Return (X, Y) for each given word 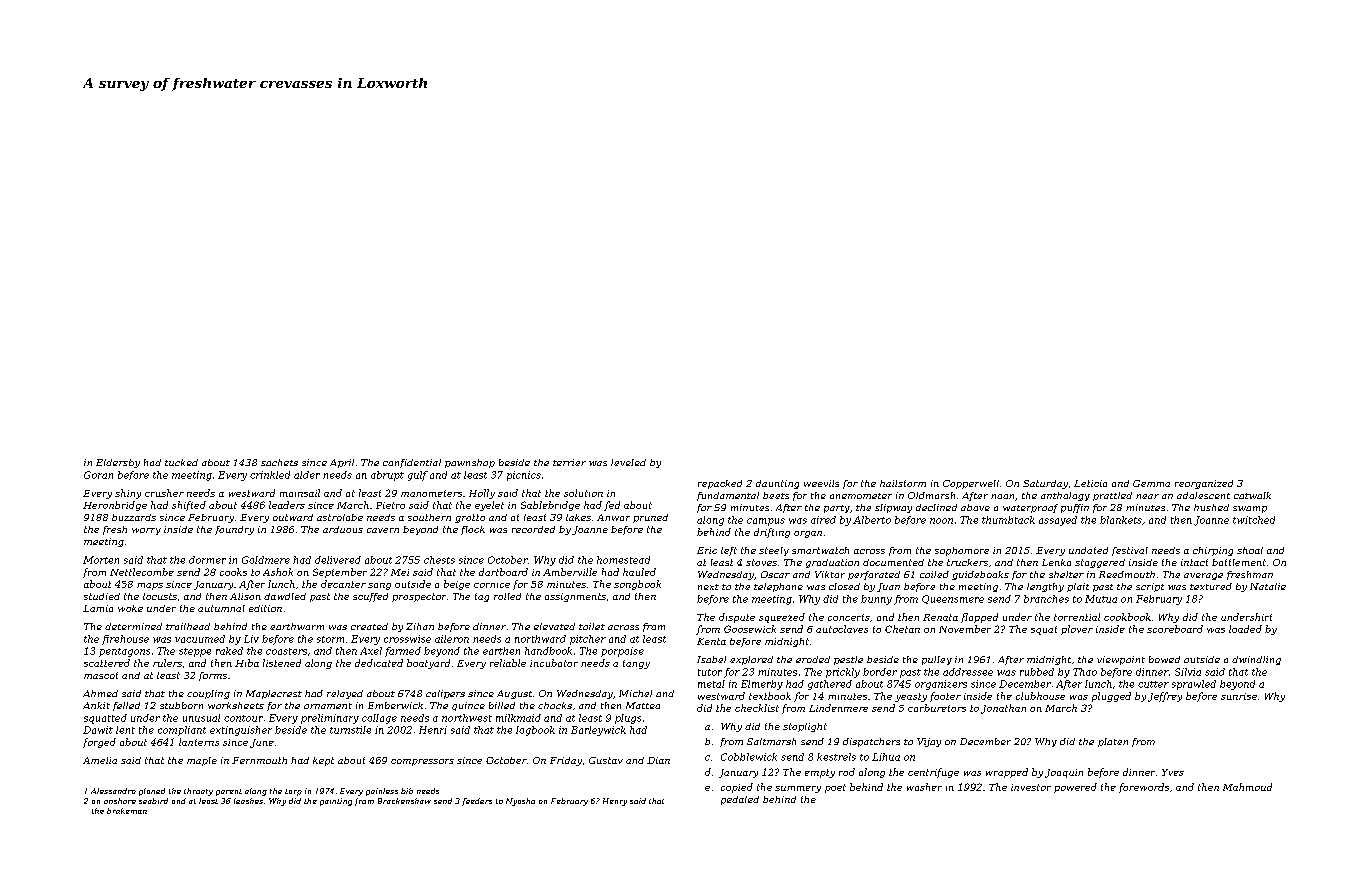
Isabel (711, 659)
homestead (623, 560)
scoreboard (1175, 629)
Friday (566, 761)
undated (1088, 550)
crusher (164, 493)
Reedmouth (1127, 574)
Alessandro (113, 791)
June (262, 743)
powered (1075, 788)
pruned (650, 518)
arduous (343, 529)
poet (835, 788)
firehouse (125, 640)
